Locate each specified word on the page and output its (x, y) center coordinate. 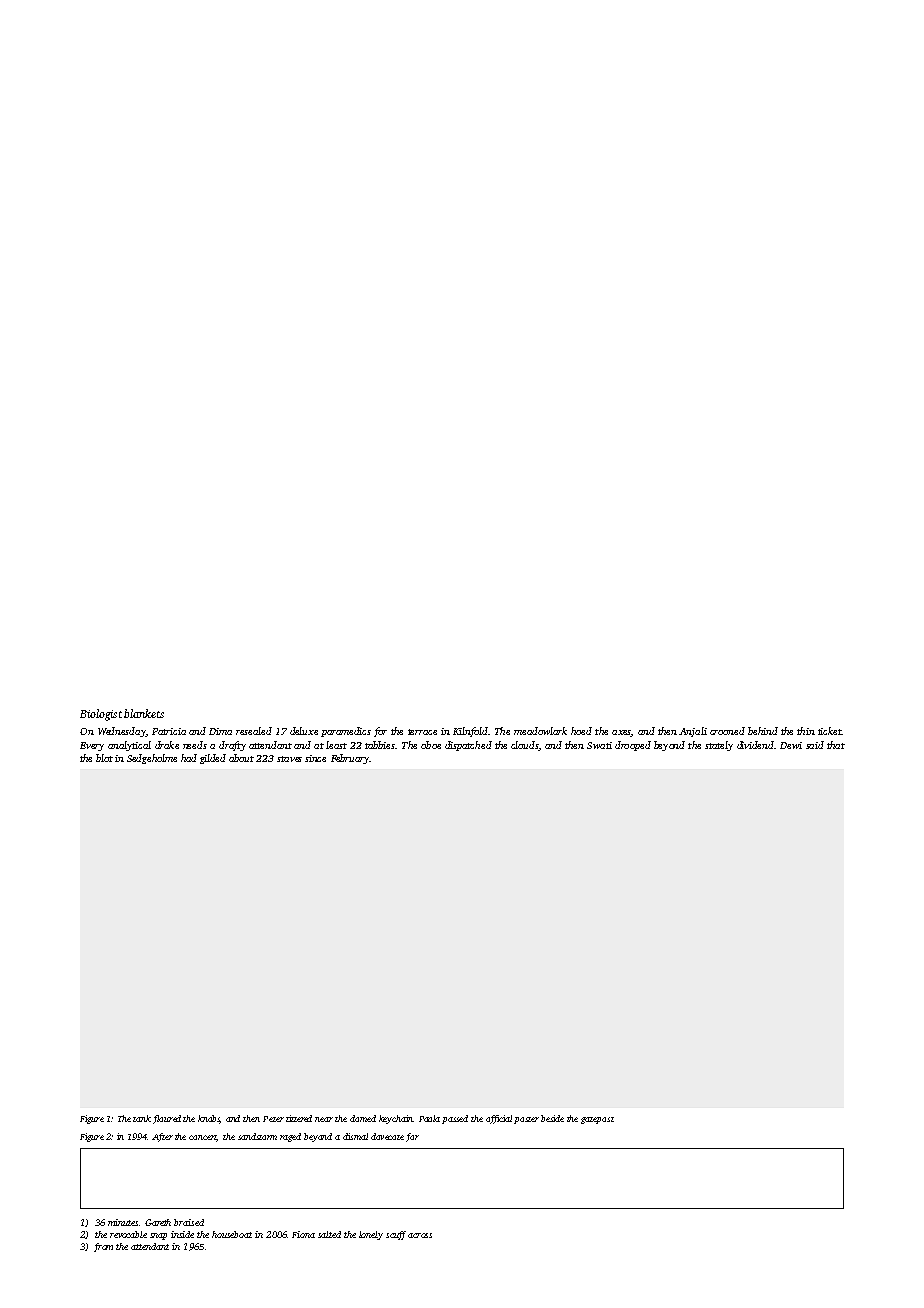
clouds (524, 745)
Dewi (791, 745)
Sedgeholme (152, 759)
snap (158, 1236)
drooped (633, 746)
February (350, 759)
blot (104, 758)
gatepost (597, 1120)
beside (552, 1118)
